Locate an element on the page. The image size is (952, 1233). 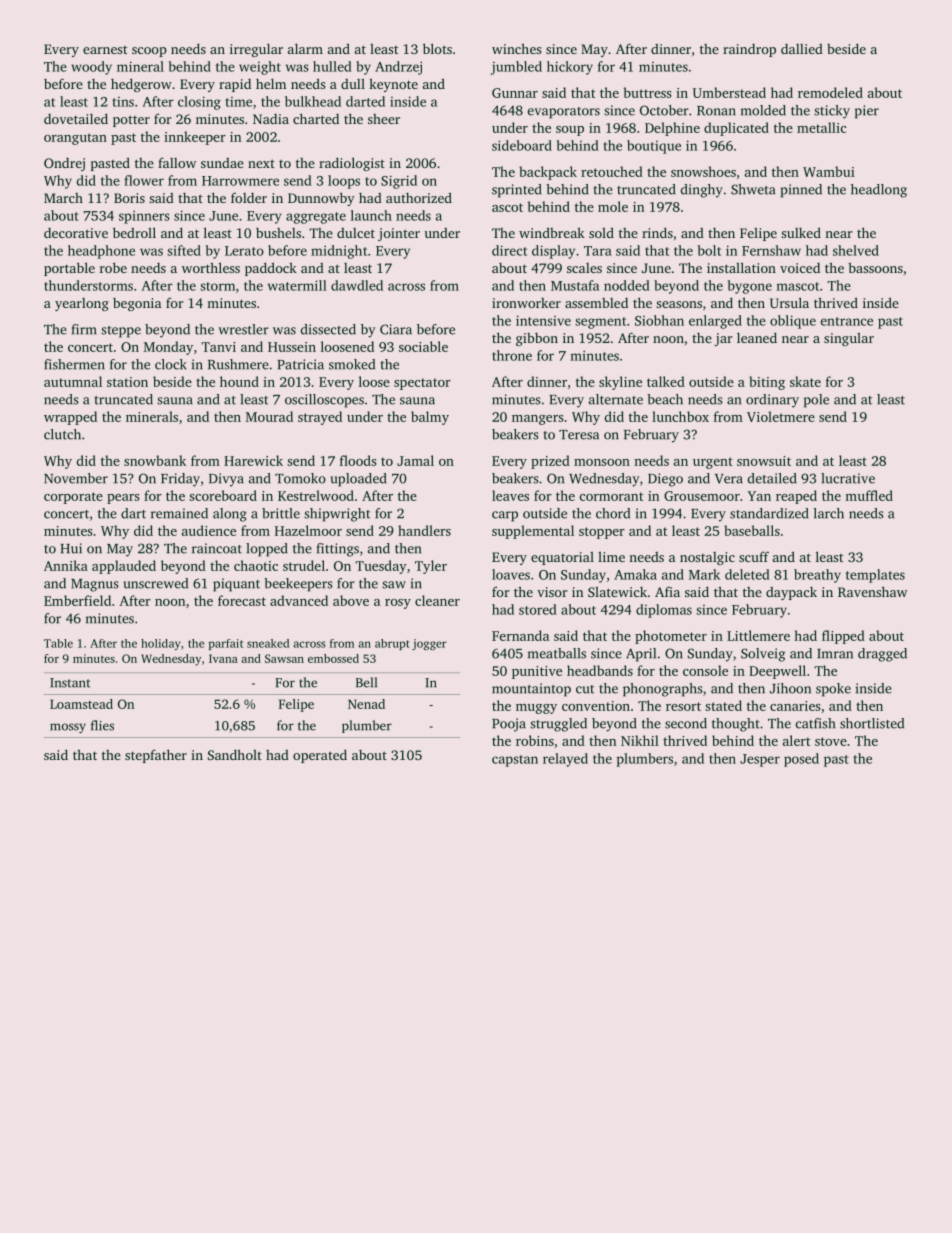
shortlisted is located at coordinates (872, 723).
